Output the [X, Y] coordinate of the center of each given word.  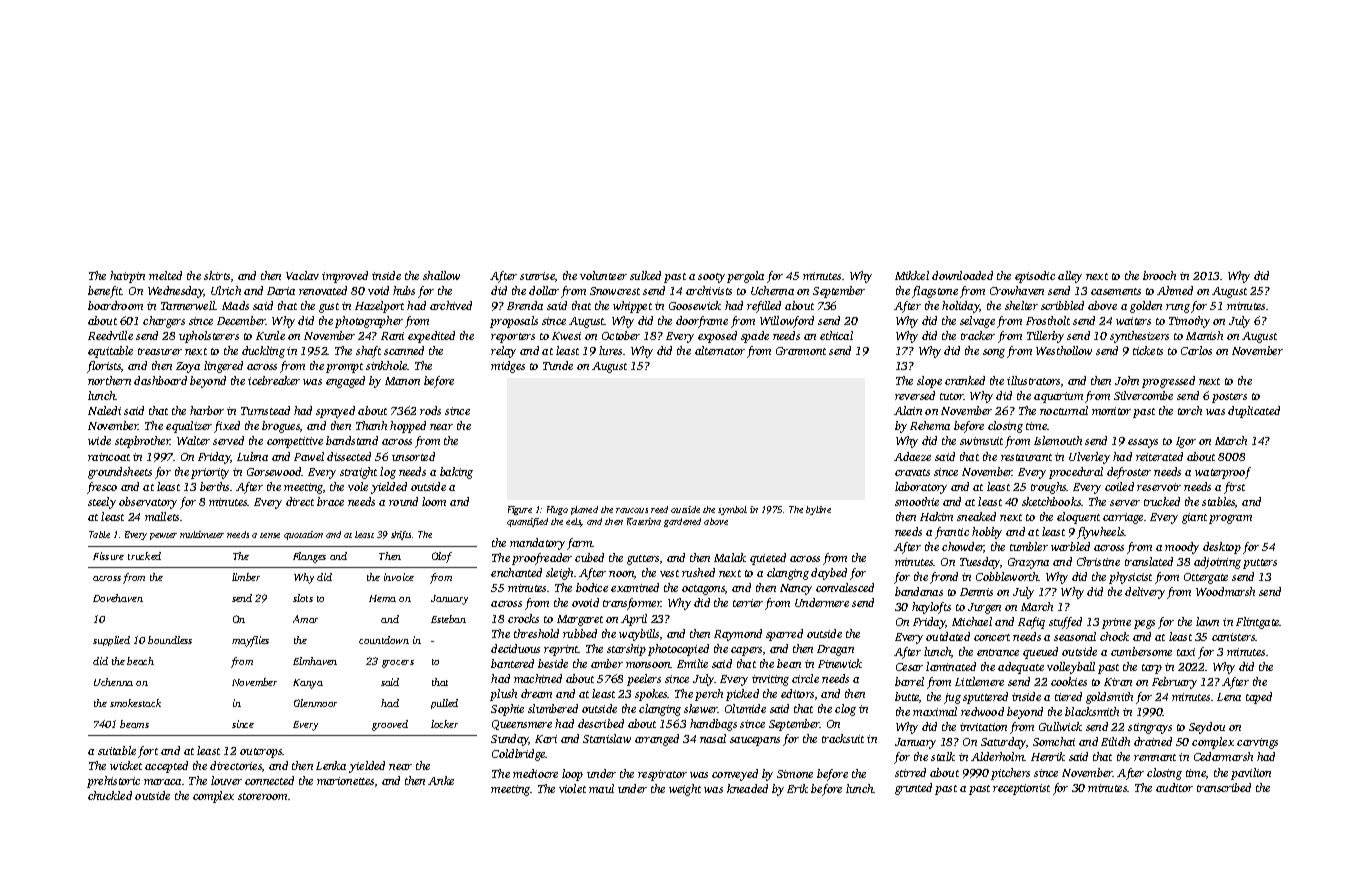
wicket [126, 765]
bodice [592, 587]
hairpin [127, 277]
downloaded [962, 275]
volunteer [603, 275]
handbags [713, 725]
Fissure [108, 556]
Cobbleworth [1007, 576]
